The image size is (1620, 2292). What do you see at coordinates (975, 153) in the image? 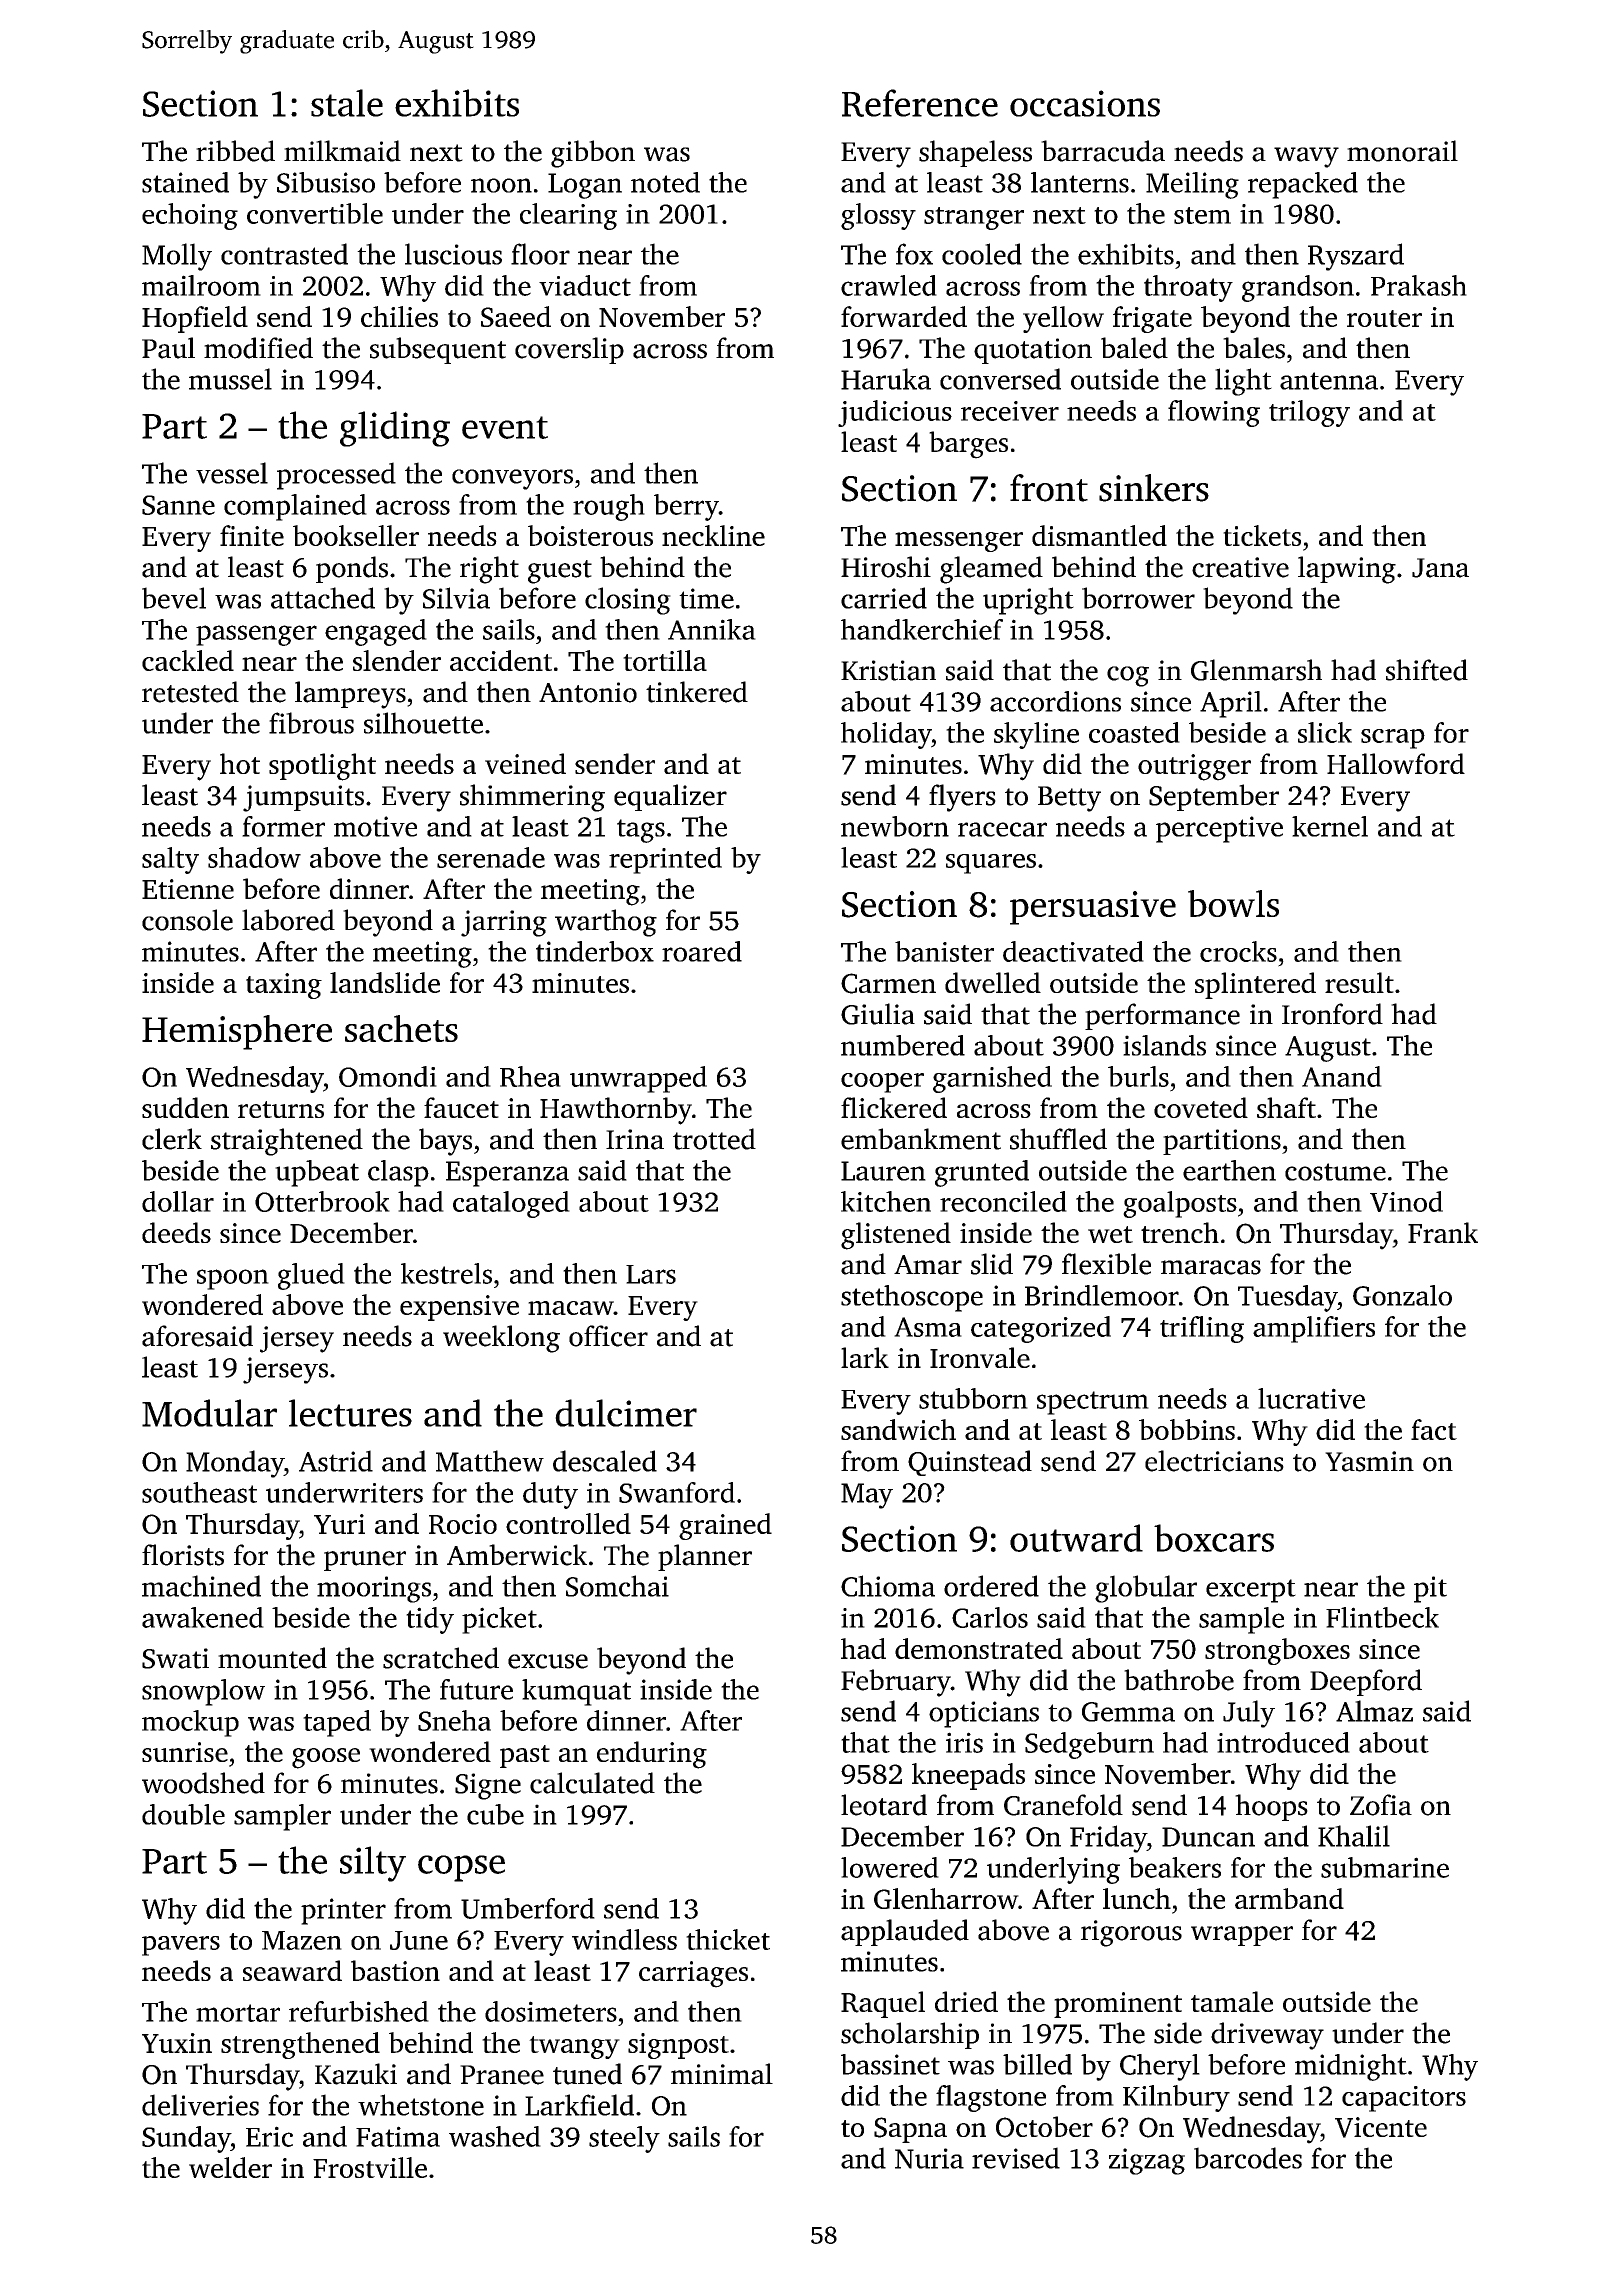
I see `shapeless` at bounding box center [975, 153].
